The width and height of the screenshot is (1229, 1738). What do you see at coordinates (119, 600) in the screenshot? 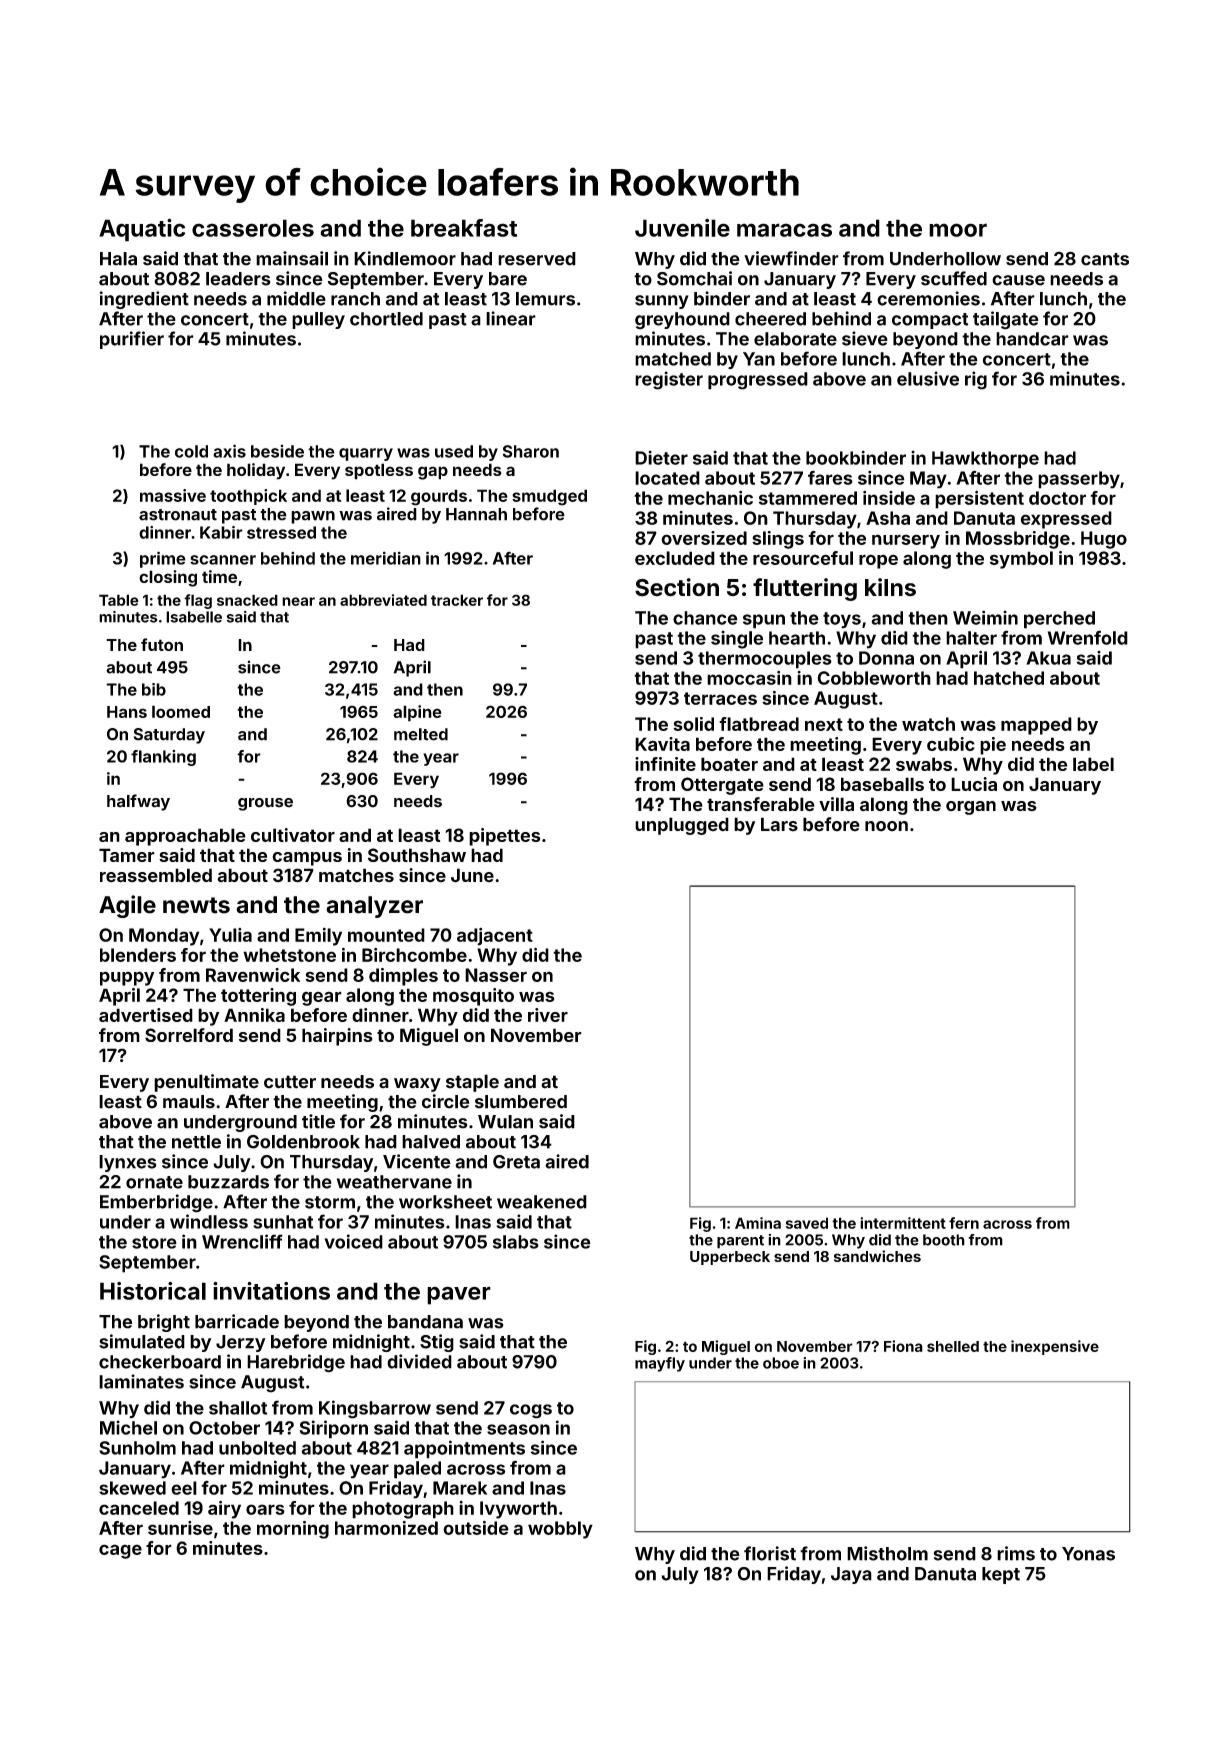
I see `Table` at bounding box center [119, 600].
